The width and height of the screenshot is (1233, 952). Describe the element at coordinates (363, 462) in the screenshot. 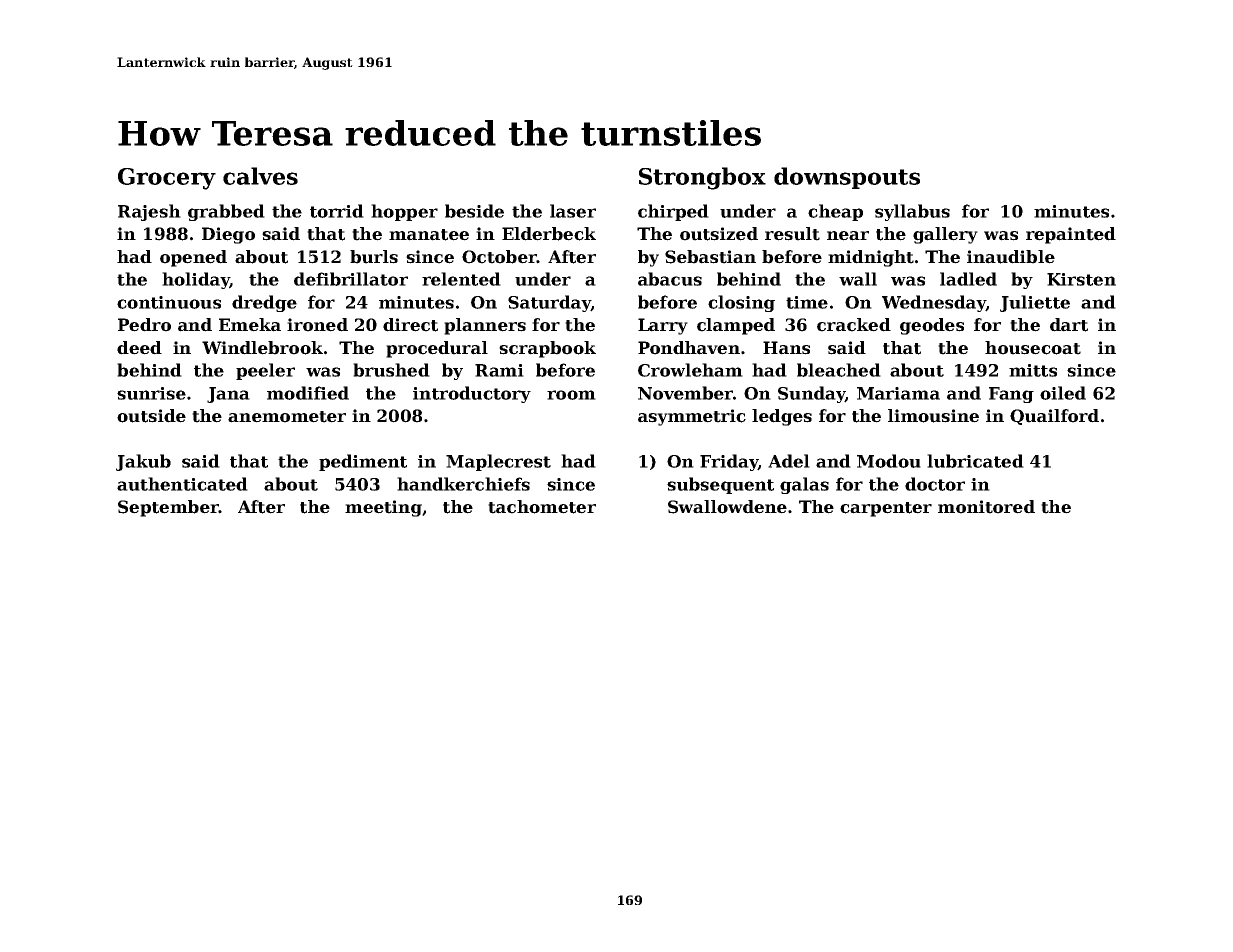

I see `pediment` at that location.
